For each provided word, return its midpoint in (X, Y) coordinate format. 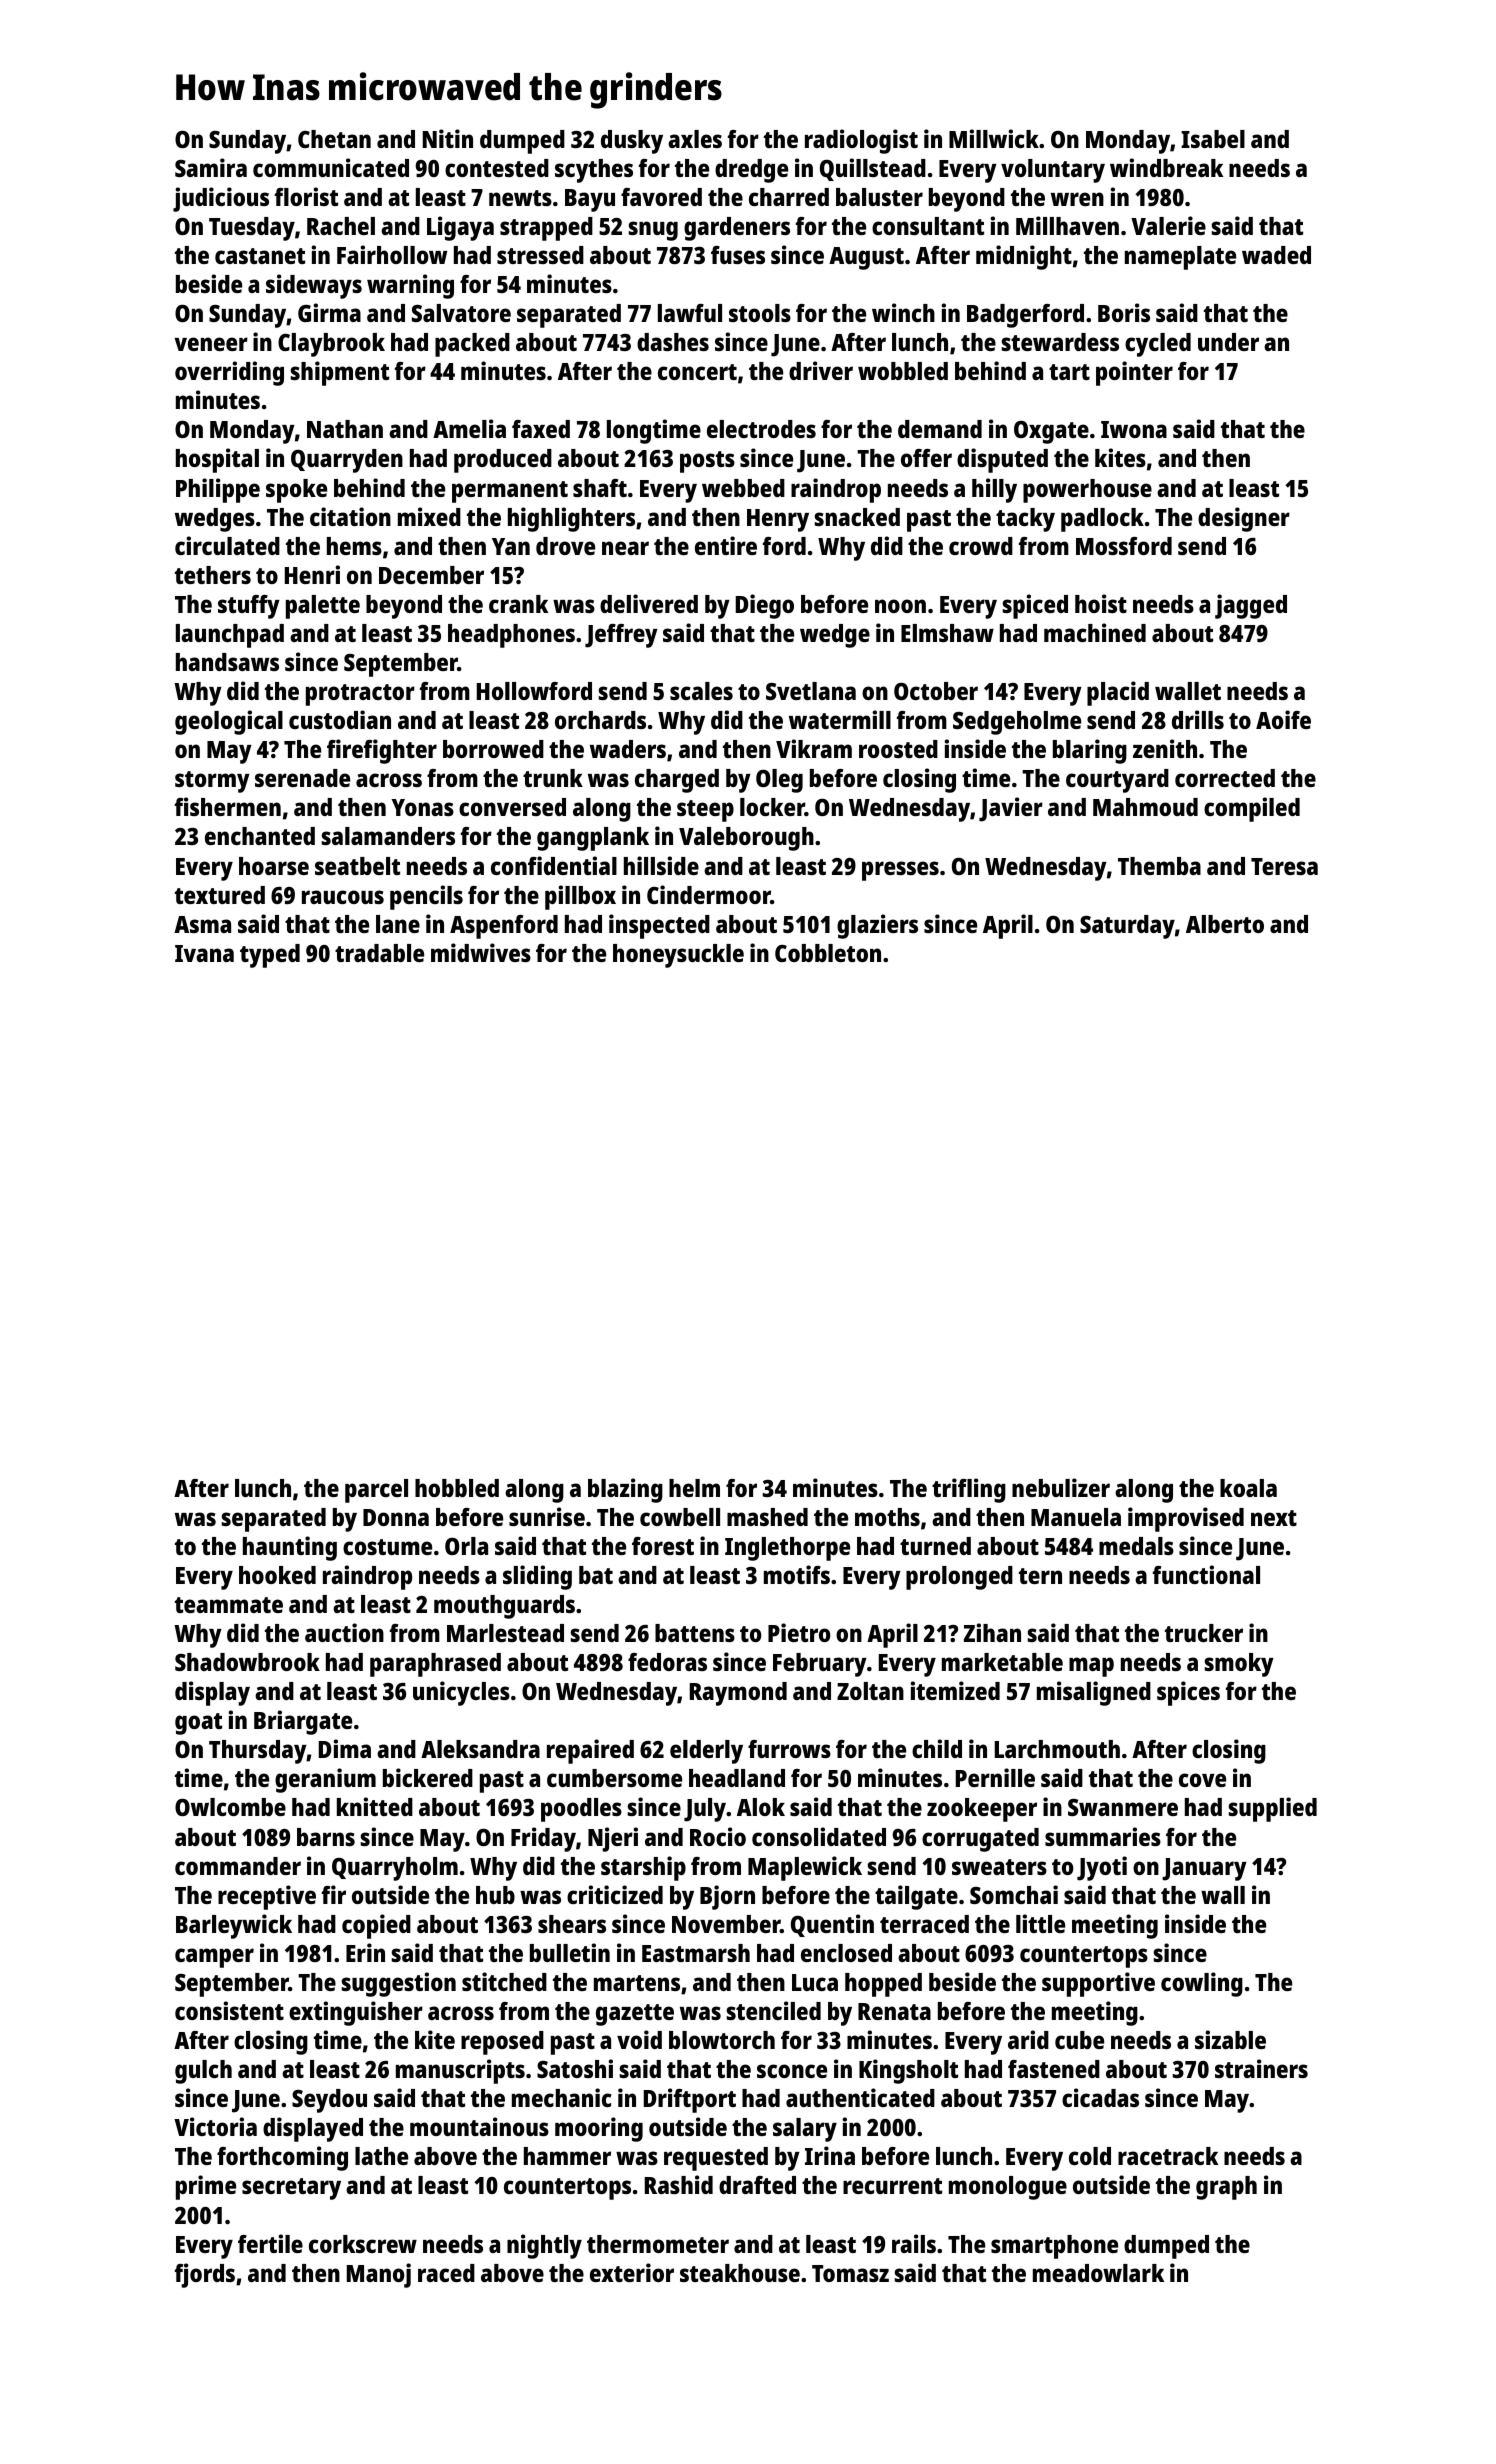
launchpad (230, 636)
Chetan (334, 139)
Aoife (1283, 719)
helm (694, 1488)
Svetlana (811, 691)
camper (214, 1958)
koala (1248, 1488)
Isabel (1213, 139)
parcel (376, 1491)
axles (695, 139)
